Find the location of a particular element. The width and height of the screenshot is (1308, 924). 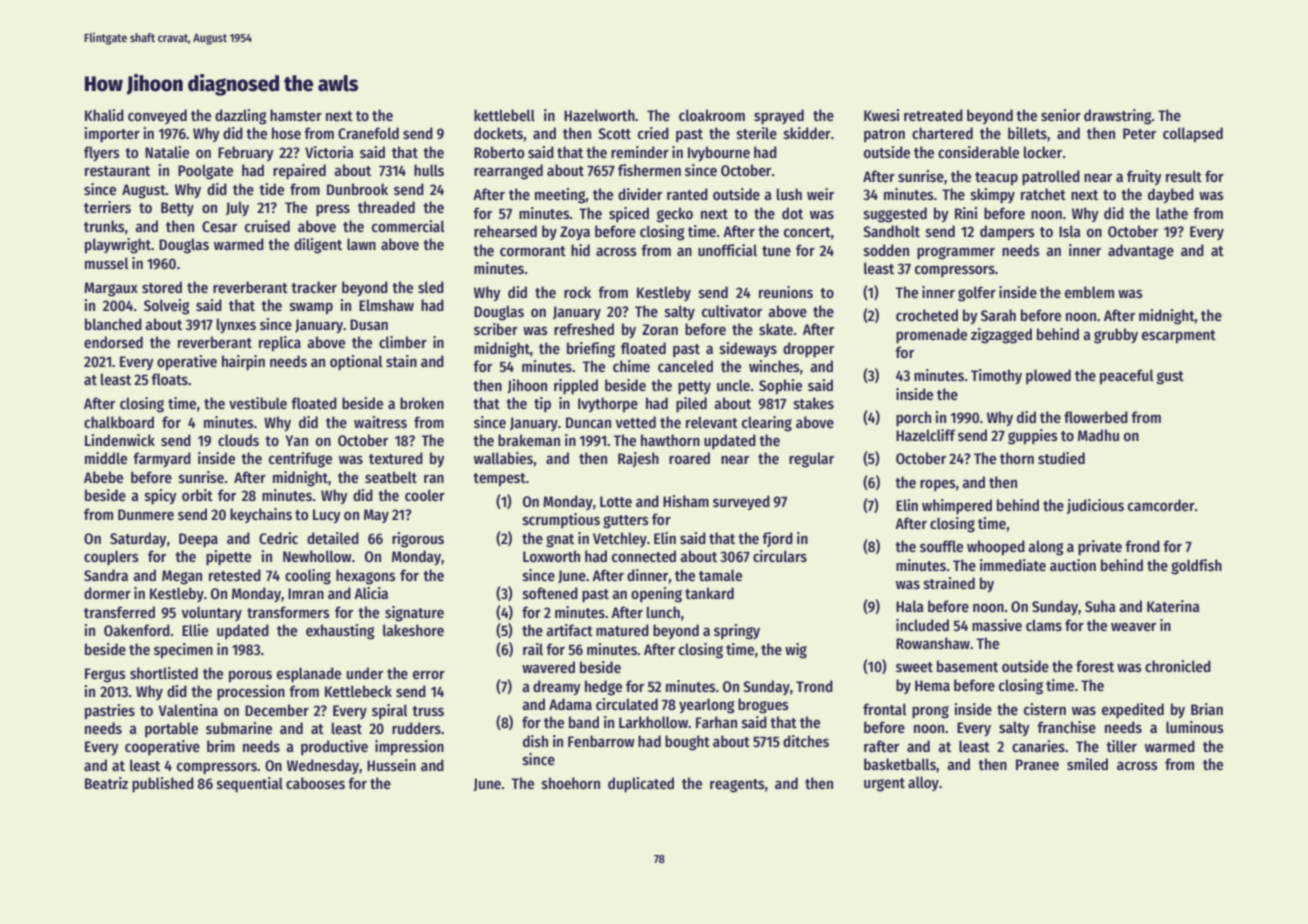

Katerina is located at coordinates (1173, 606).
